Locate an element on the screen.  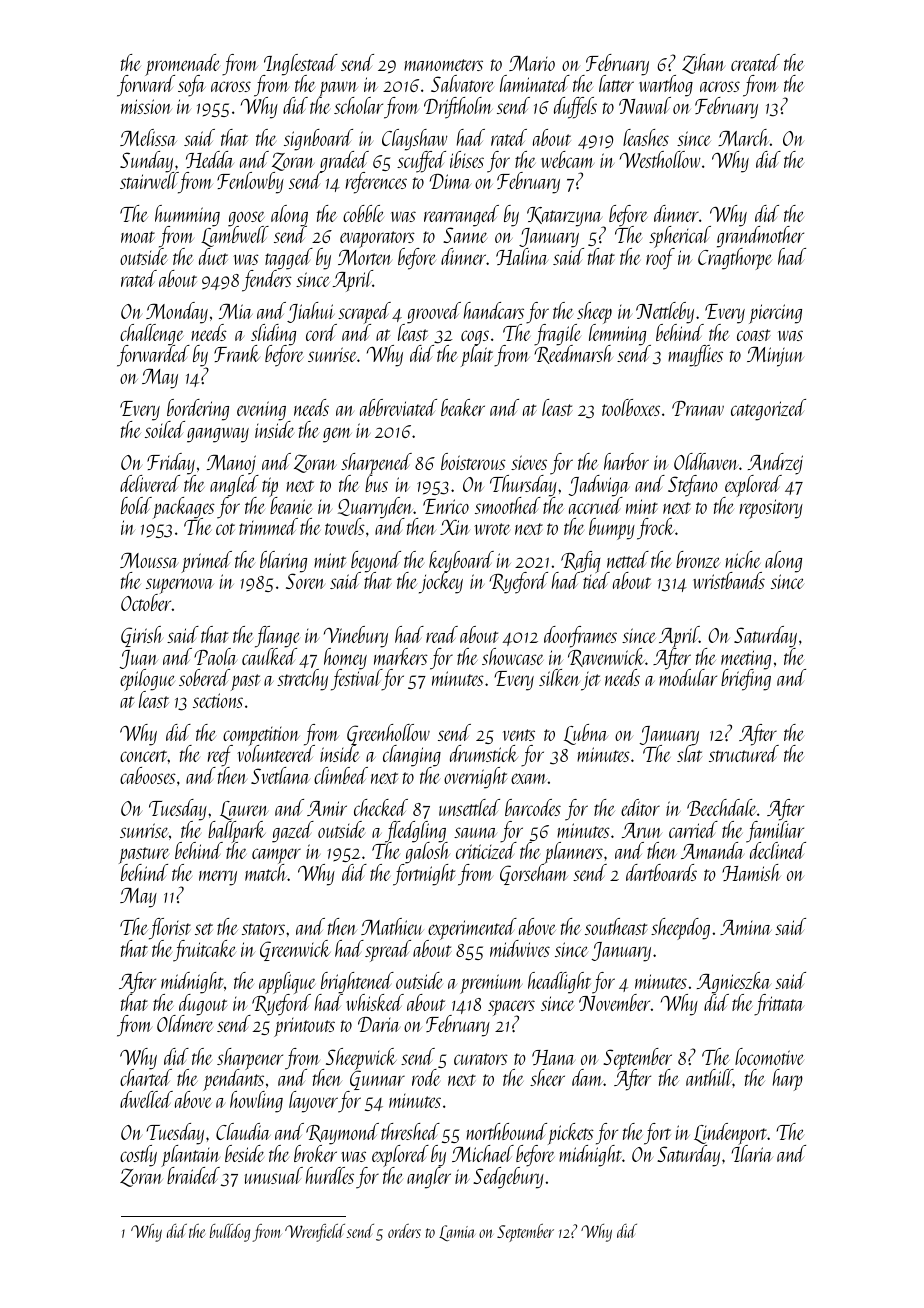
Claudia is located at coordinates (243, 1131).
